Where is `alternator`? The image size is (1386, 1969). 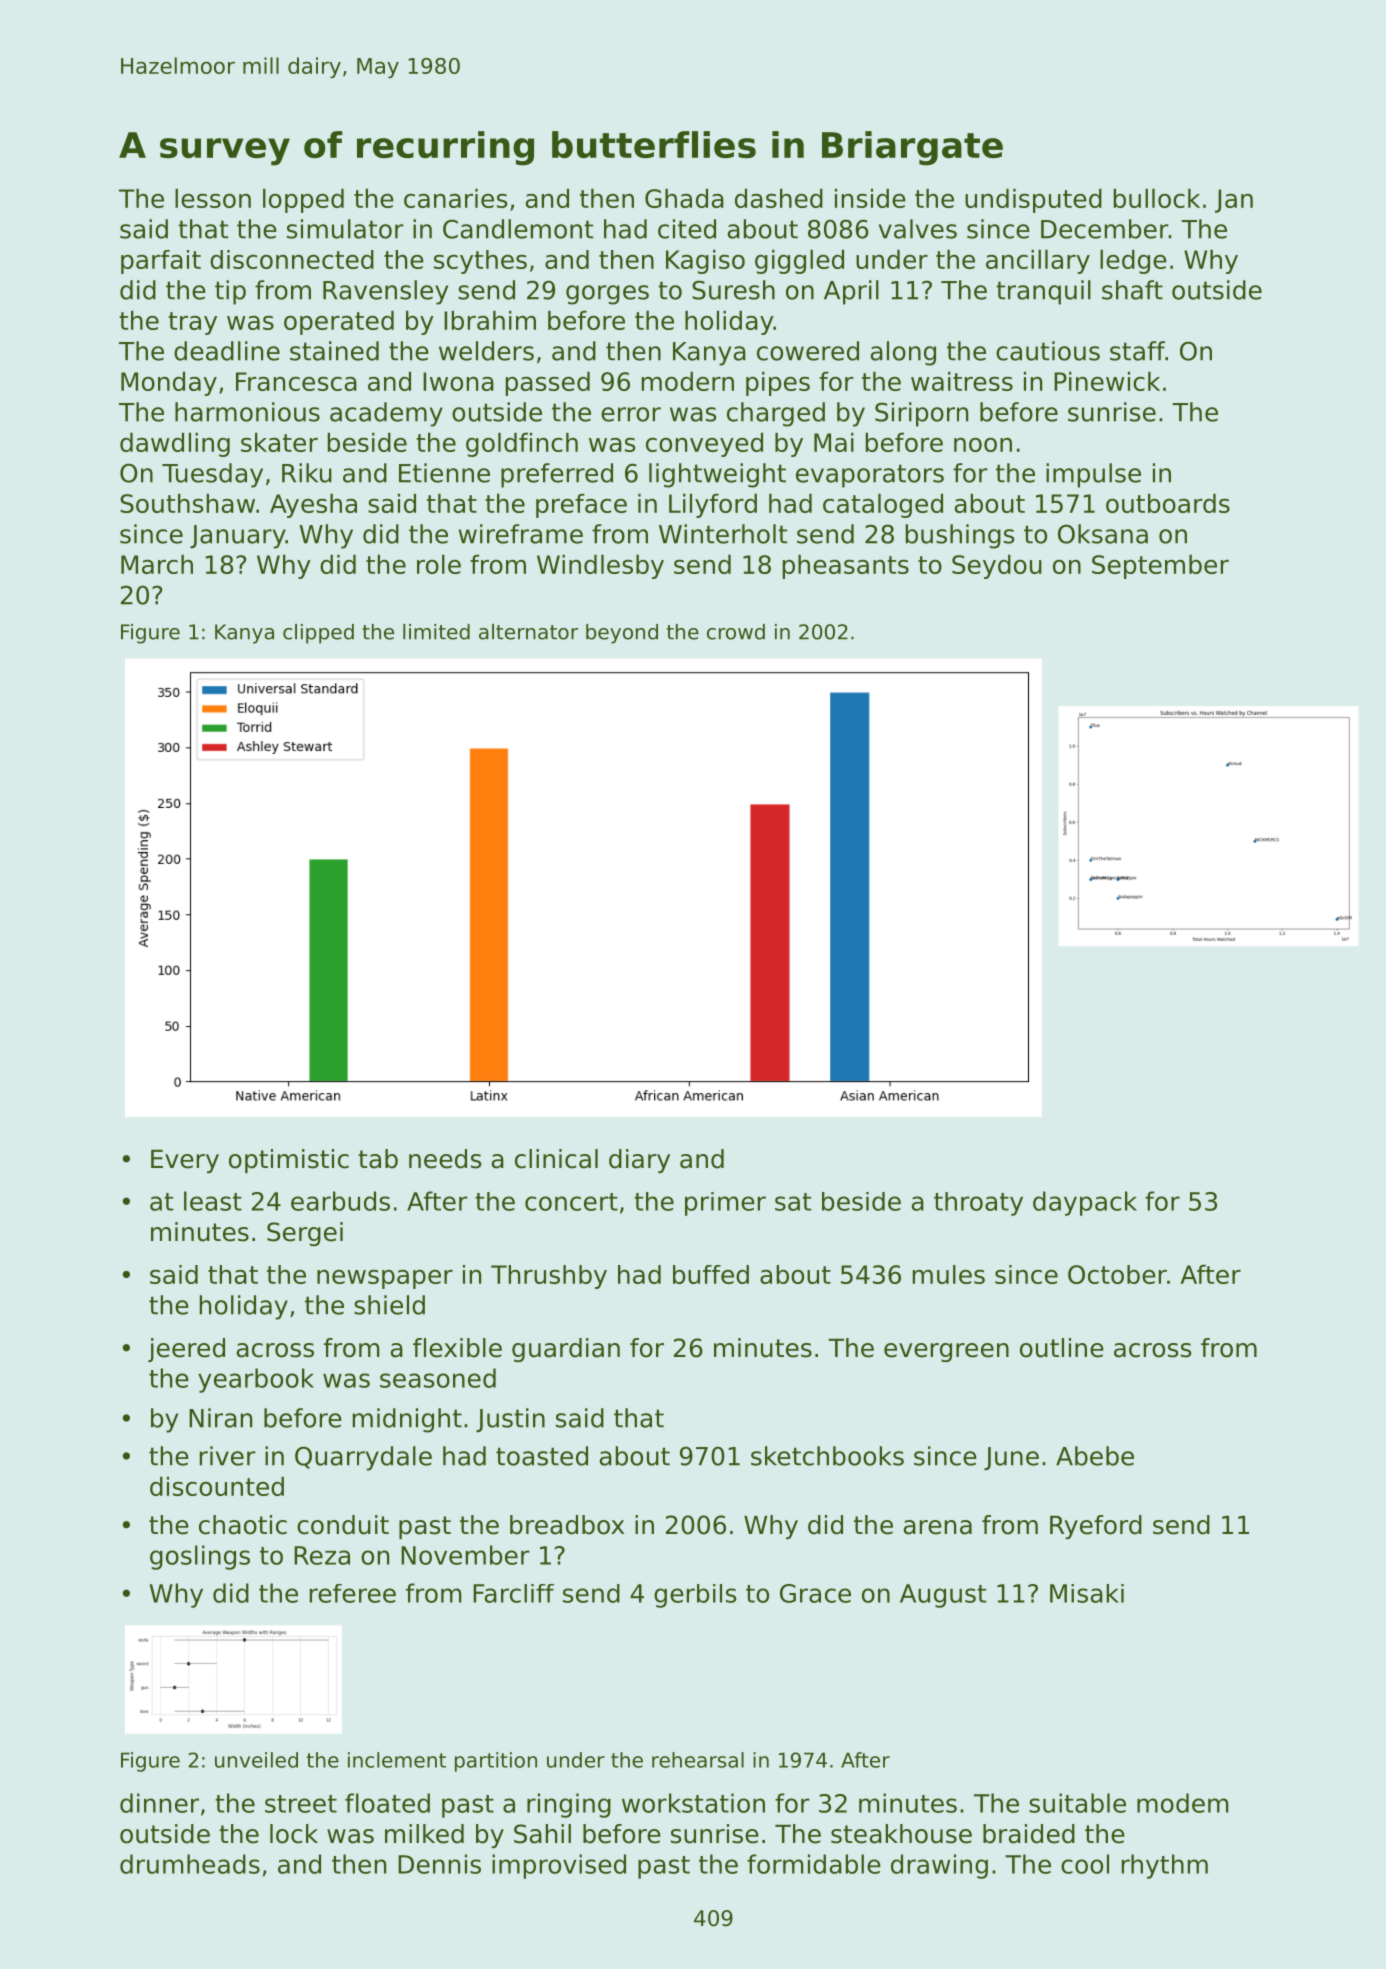 alternator is located at coordinates (528, 632).
